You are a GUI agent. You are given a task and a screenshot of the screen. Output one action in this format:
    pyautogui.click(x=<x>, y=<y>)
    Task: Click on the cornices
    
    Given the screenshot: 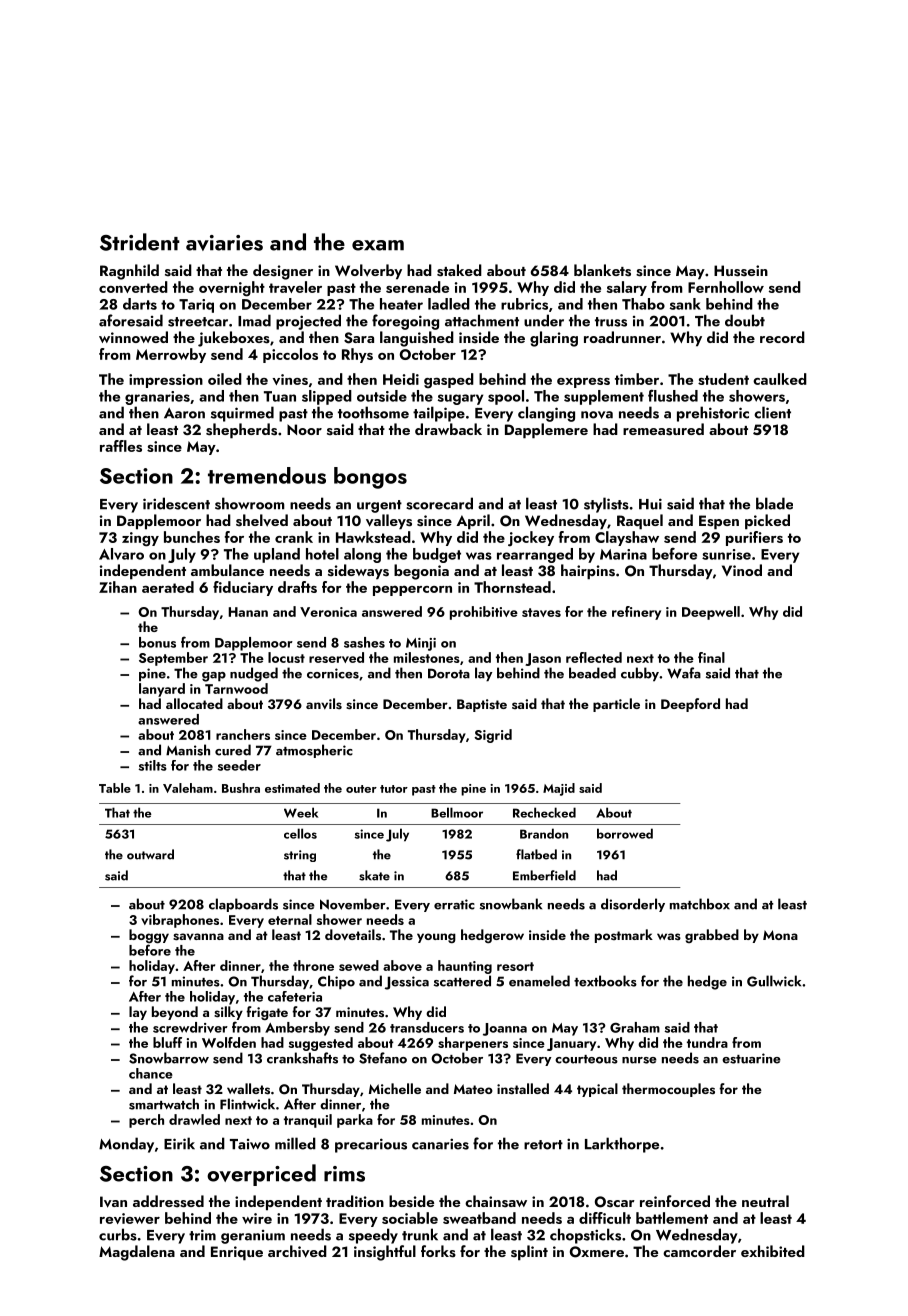 What is the action you would take?
    pyautogui.click(x=333, y=673)
